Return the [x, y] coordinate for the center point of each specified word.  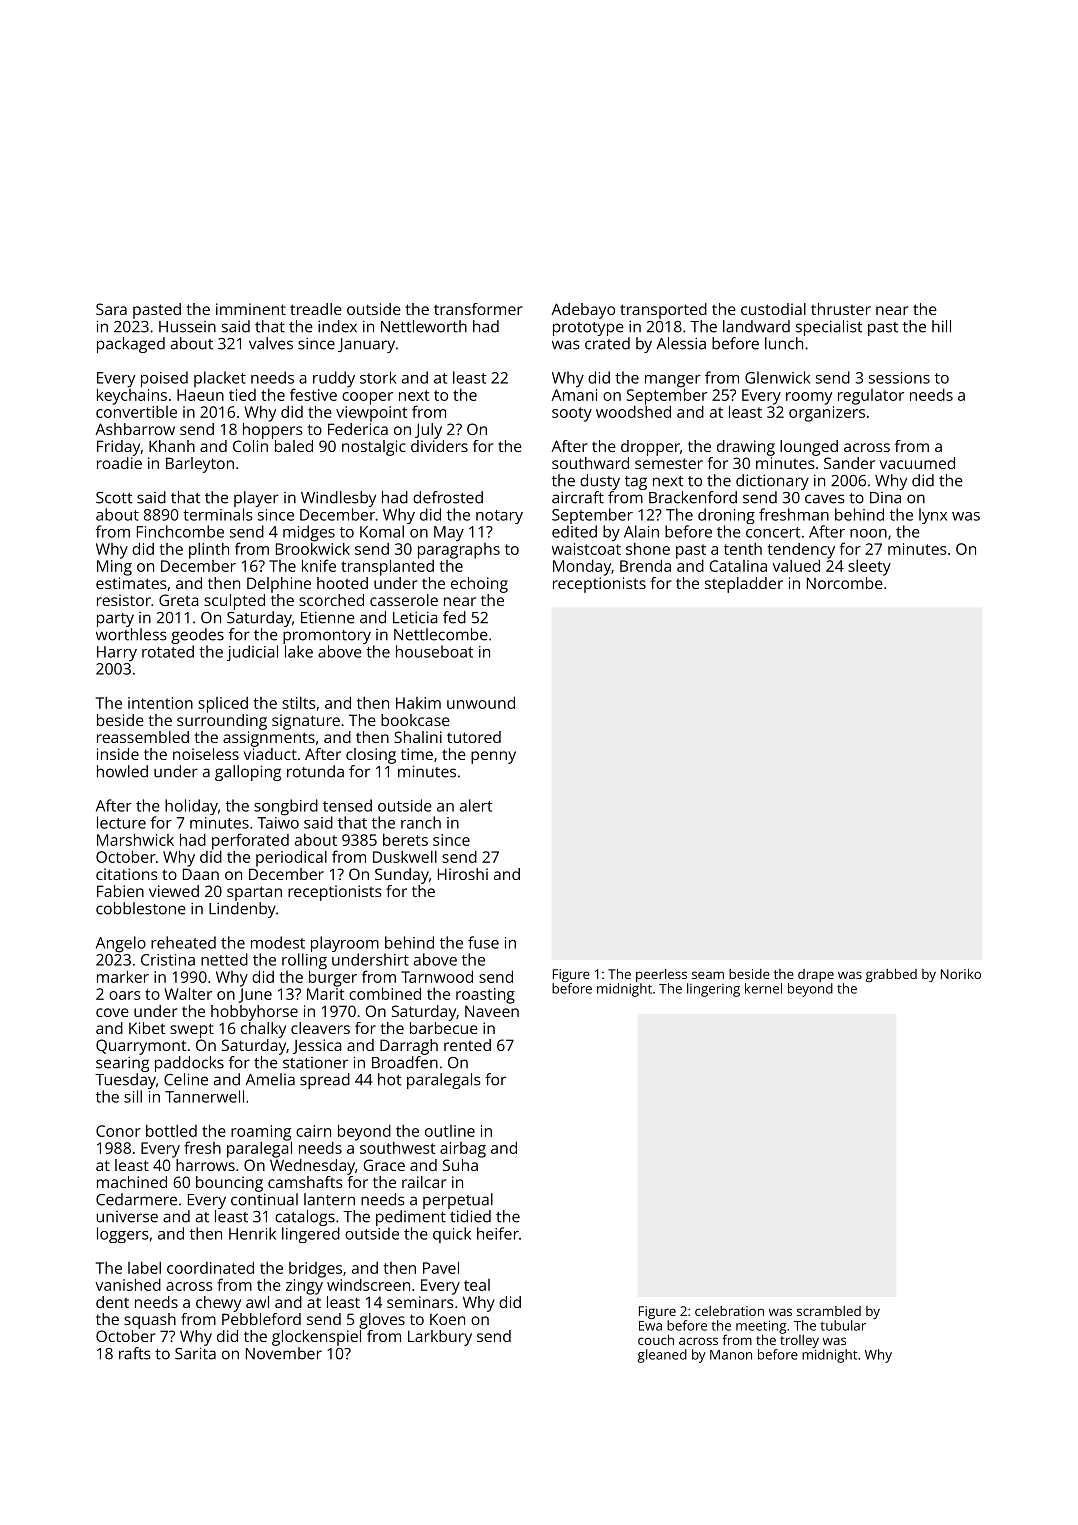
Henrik [252, 1233]
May [449, 534]
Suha [460, 1165]
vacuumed [917, 463]
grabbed [891, 975]
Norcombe [845, 583]
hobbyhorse [254, 1013]
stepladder [744, 585]
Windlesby [338, 499]
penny [493, 757]
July [428, 431]
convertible [136, 411]
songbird [286, 807]
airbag [463, 1150]
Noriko [961, 974]
